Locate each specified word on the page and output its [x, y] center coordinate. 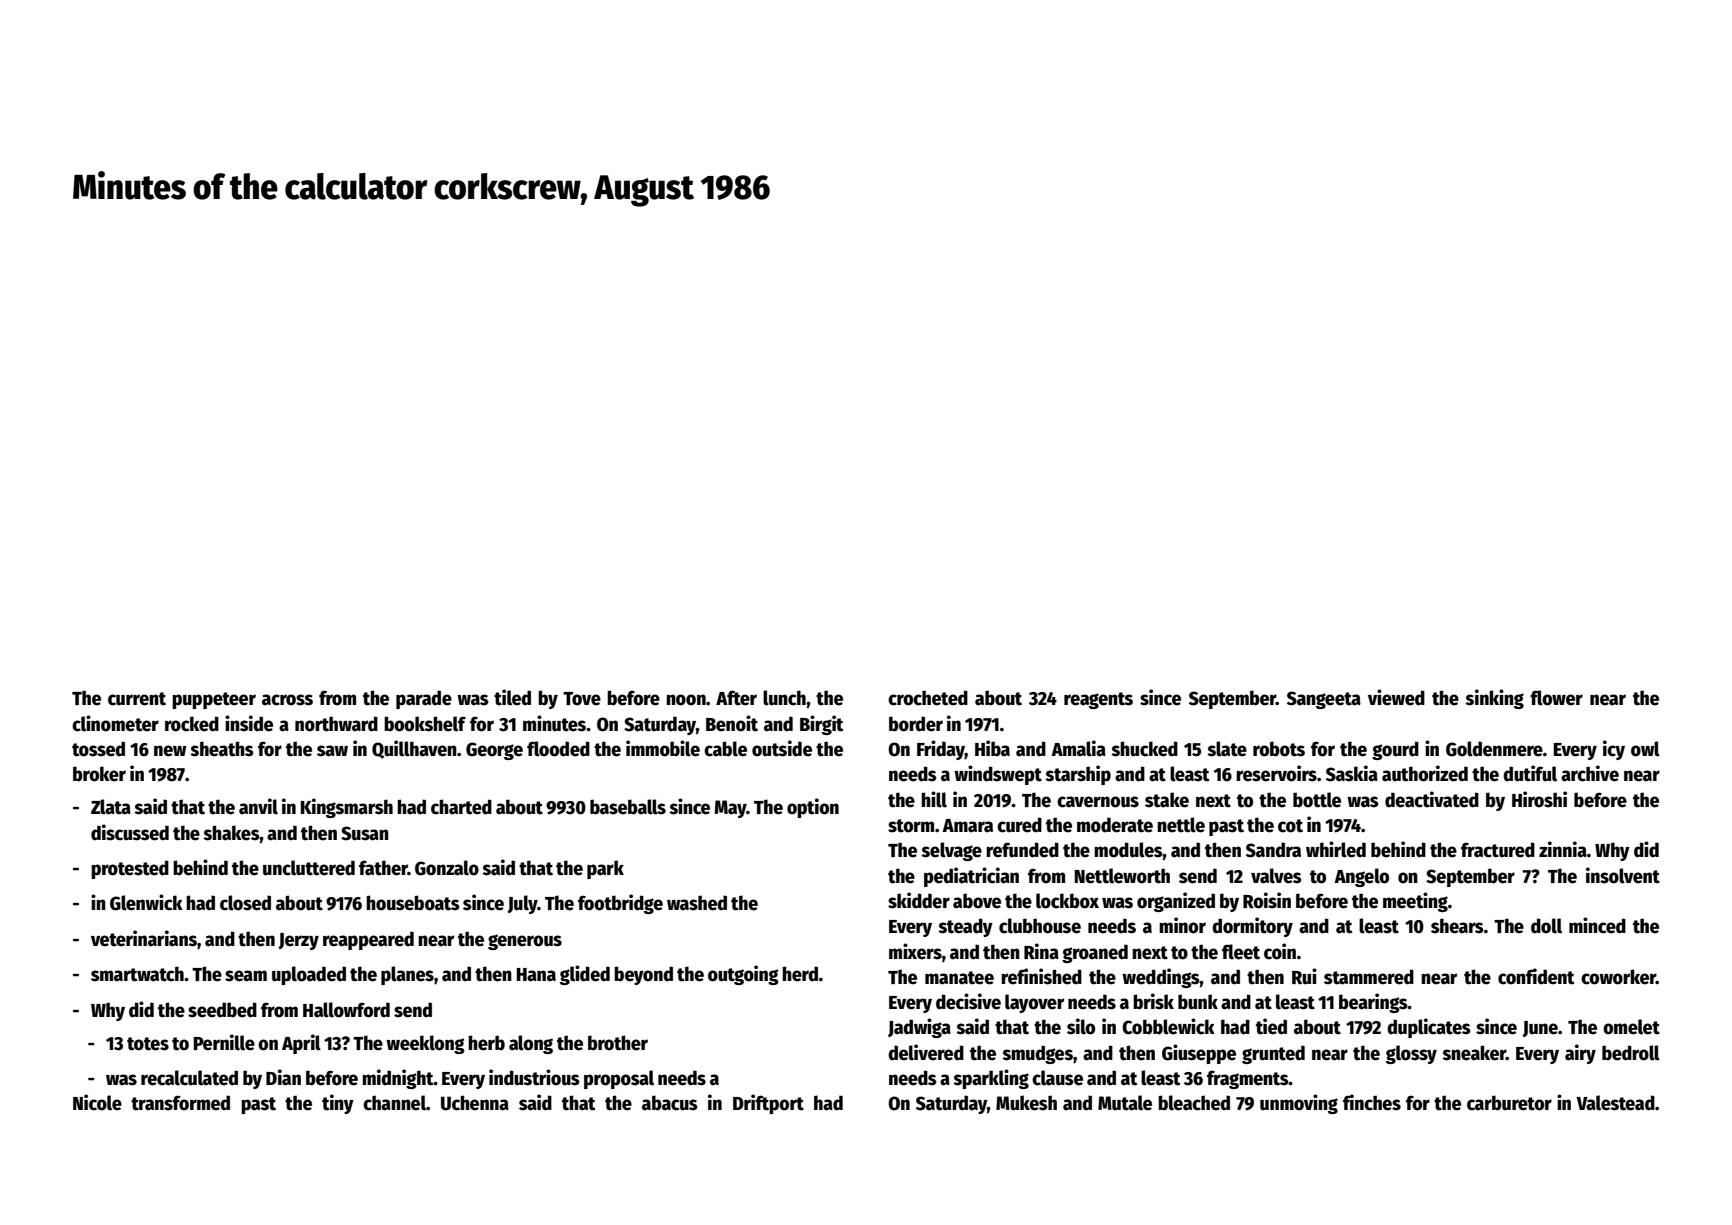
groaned [1095, 953]
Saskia [1352, 773]
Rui [1304, 976]
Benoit [732, 723]
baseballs [628, 807]
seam [246, 976]
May [730, 809]
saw [332, 751]
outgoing [743, 975]
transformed [180, 1103]
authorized [1425, 773]
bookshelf [425, 724]
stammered [1369, 977]
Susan [365, 833]
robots [1279, 749]
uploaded [309, 975]
